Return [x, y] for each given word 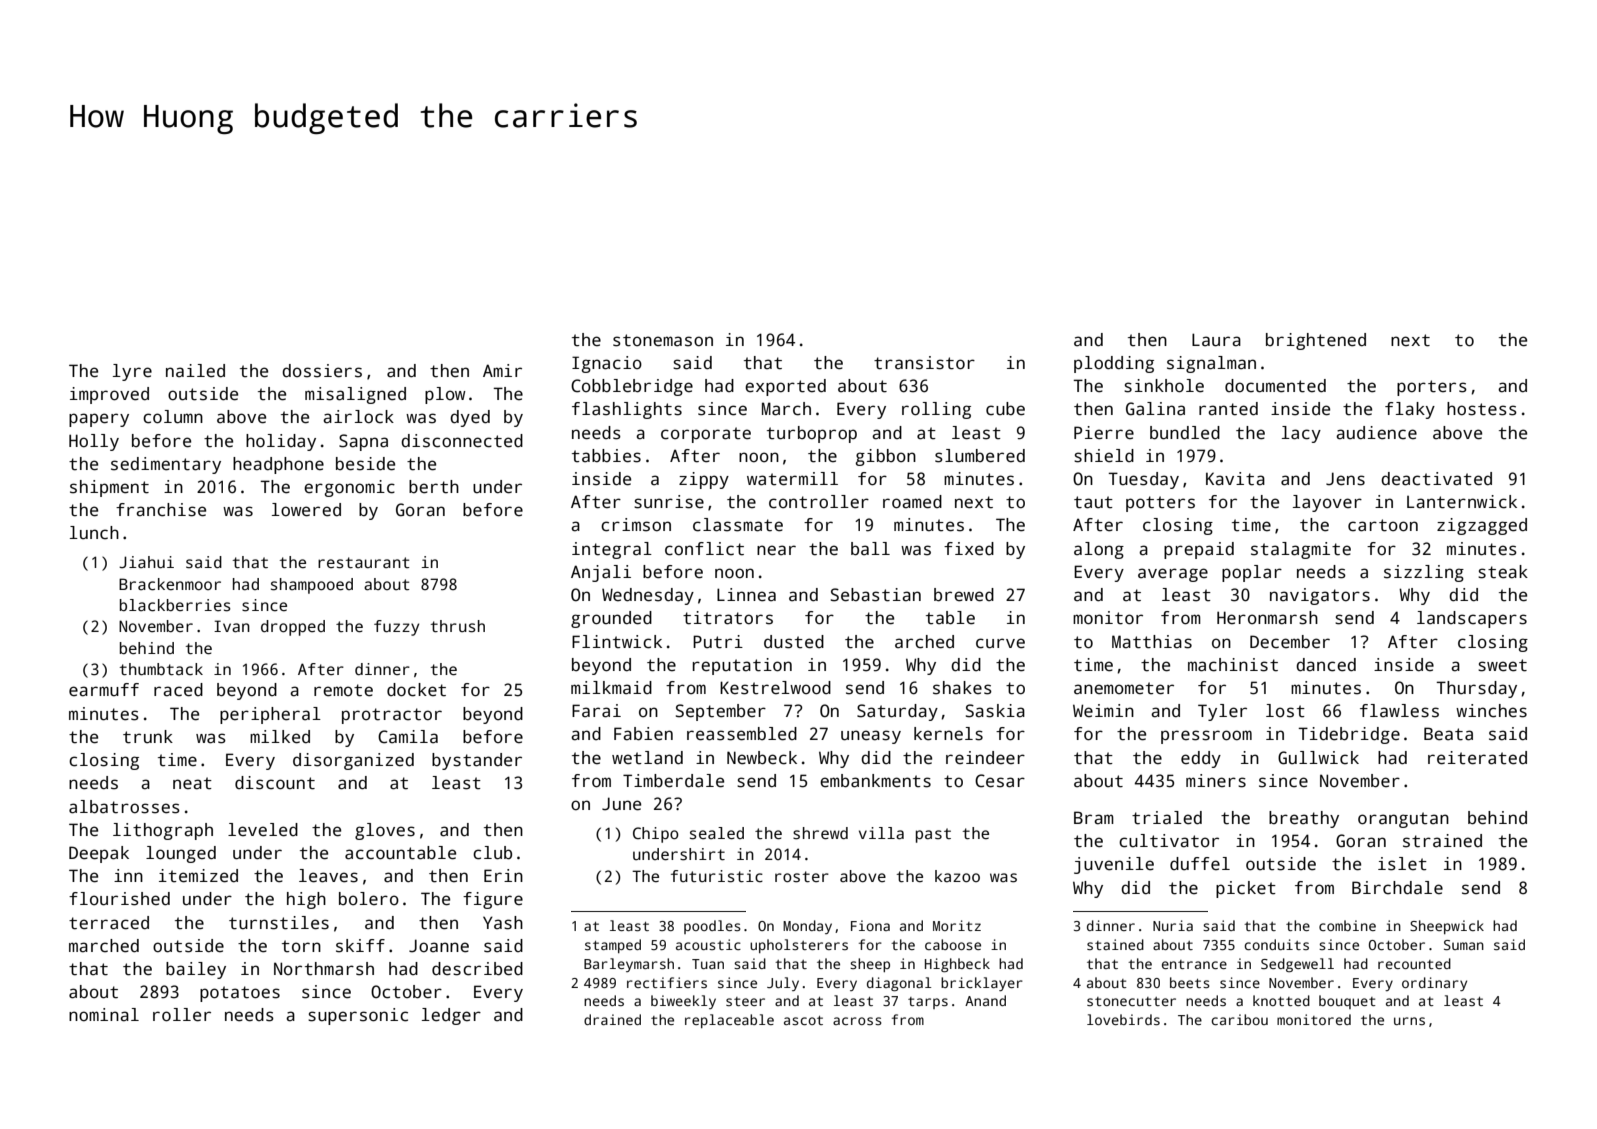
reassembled [742, 734]
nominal [104, 1015]
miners [1216, 781]
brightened [1316, 341]
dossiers [322, 371]
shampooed [312, 586]
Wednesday [648, 596]
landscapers [1472, 619]
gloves [385, 831]
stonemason [663, 340]
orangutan [1403, 820]
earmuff [104, 690]
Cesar [1000, 781]
